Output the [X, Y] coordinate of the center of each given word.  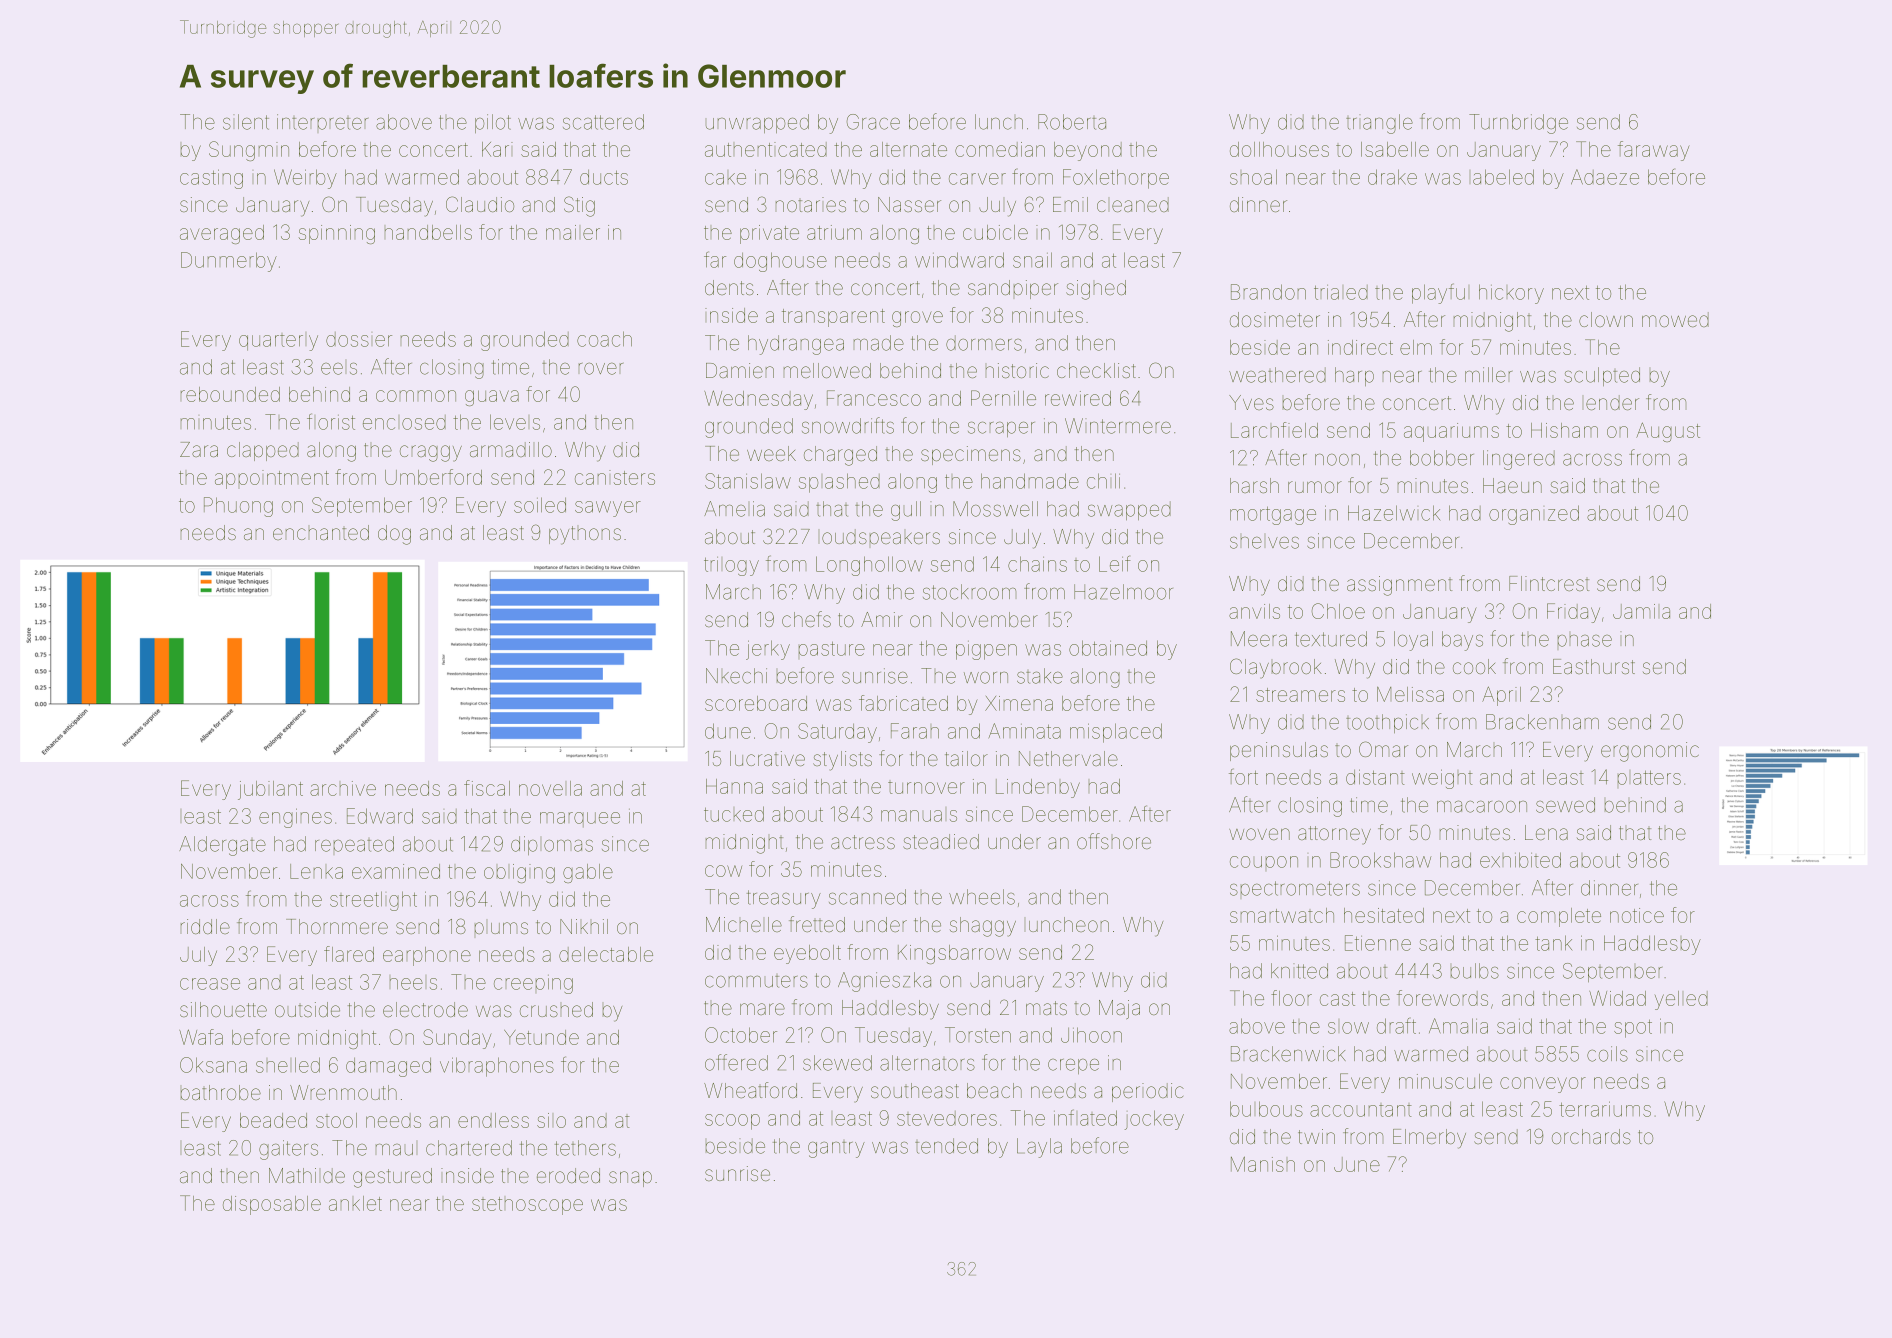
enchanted [321, 532]
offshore [1114, 841]
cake [725, 179]
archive [343, 788]
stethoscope [527, 1206]
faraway [1654, 151]
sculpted [1602, 376]
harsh [1254, 485]
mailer [573, 232]
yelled [1681, 1000]
